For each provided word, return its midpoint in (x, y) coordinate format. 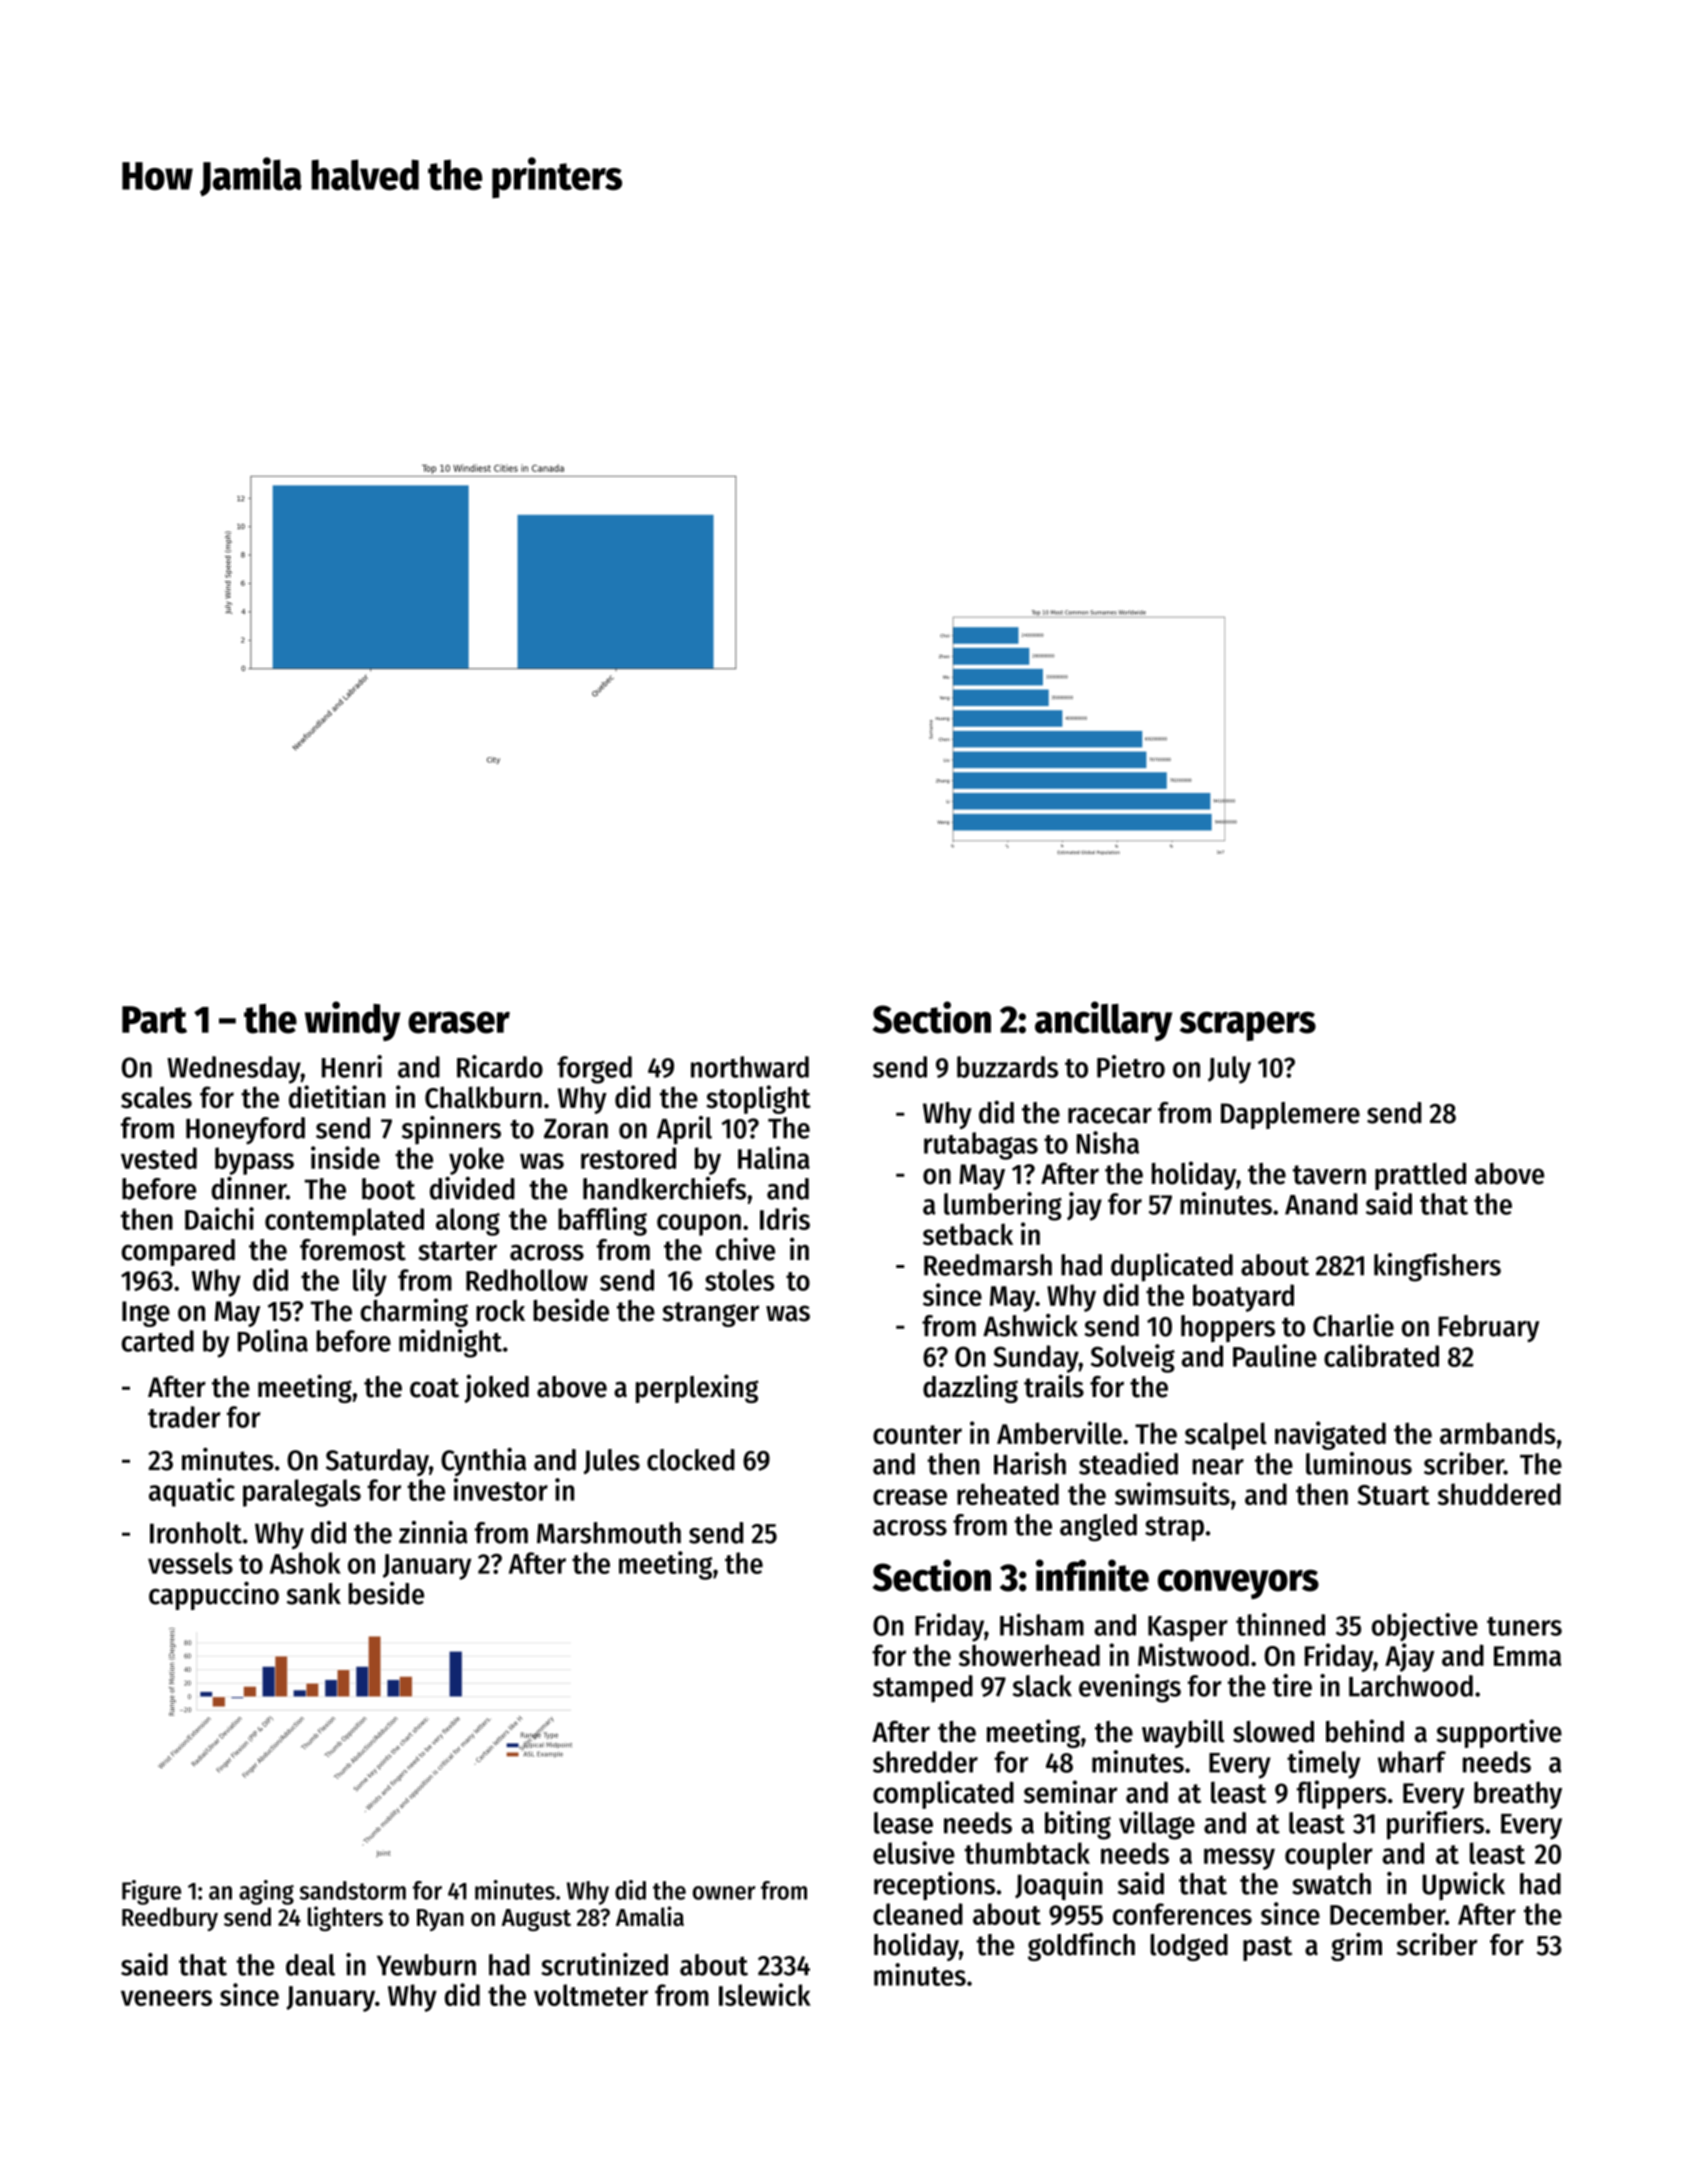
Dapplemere (1290, 1115)
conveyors (1238, 1584)
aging (266, 1892)
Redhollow (527, 1280)
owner (724, 1893)
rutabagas (981, 1146)
